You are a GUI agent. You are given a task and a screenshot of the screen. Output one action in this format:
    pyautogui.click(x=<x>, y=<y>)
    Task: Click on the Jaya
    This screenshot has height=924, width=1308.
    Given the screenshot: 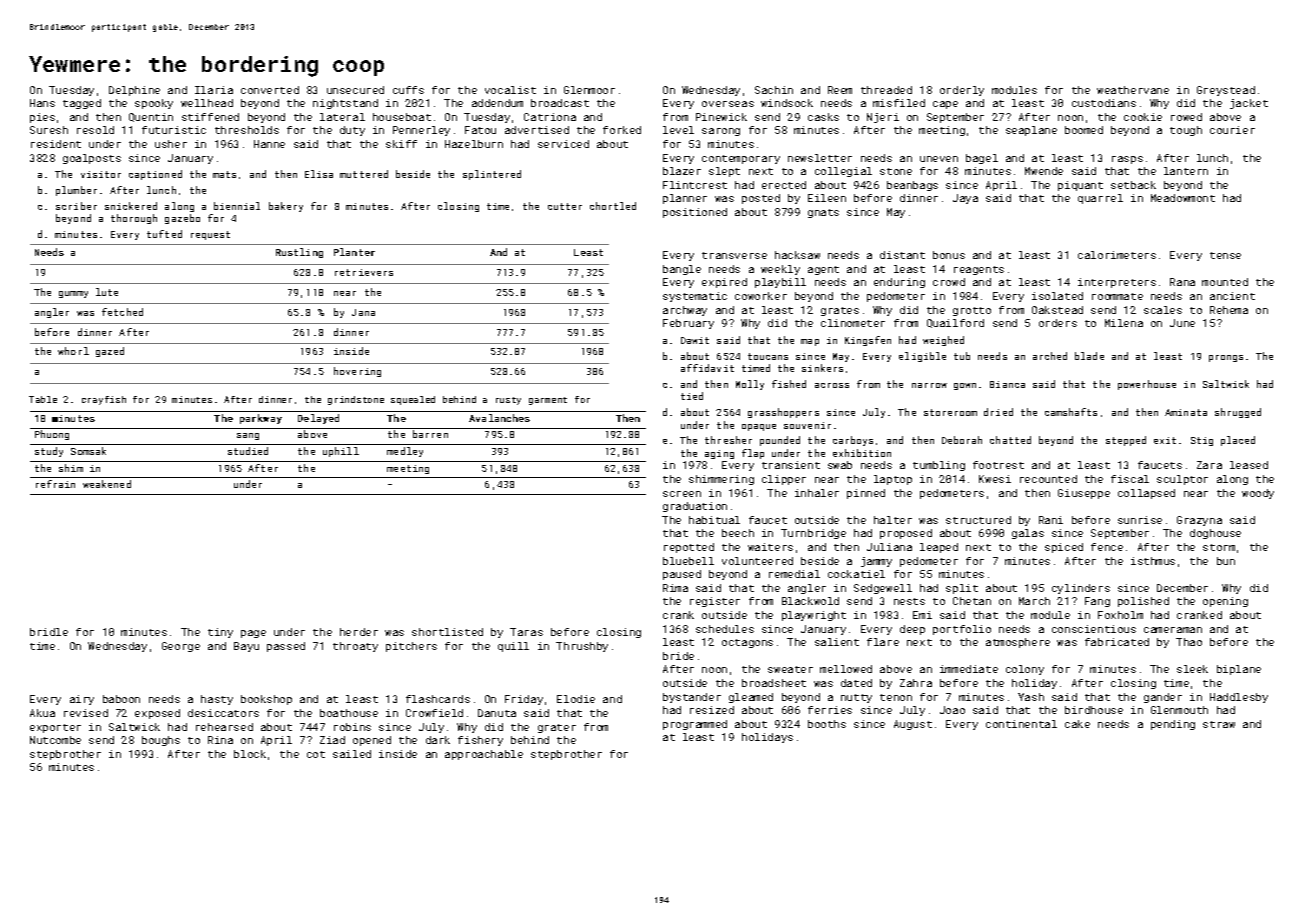 What is the action you would take?
    pyautogui.click(x=965, y=199)
